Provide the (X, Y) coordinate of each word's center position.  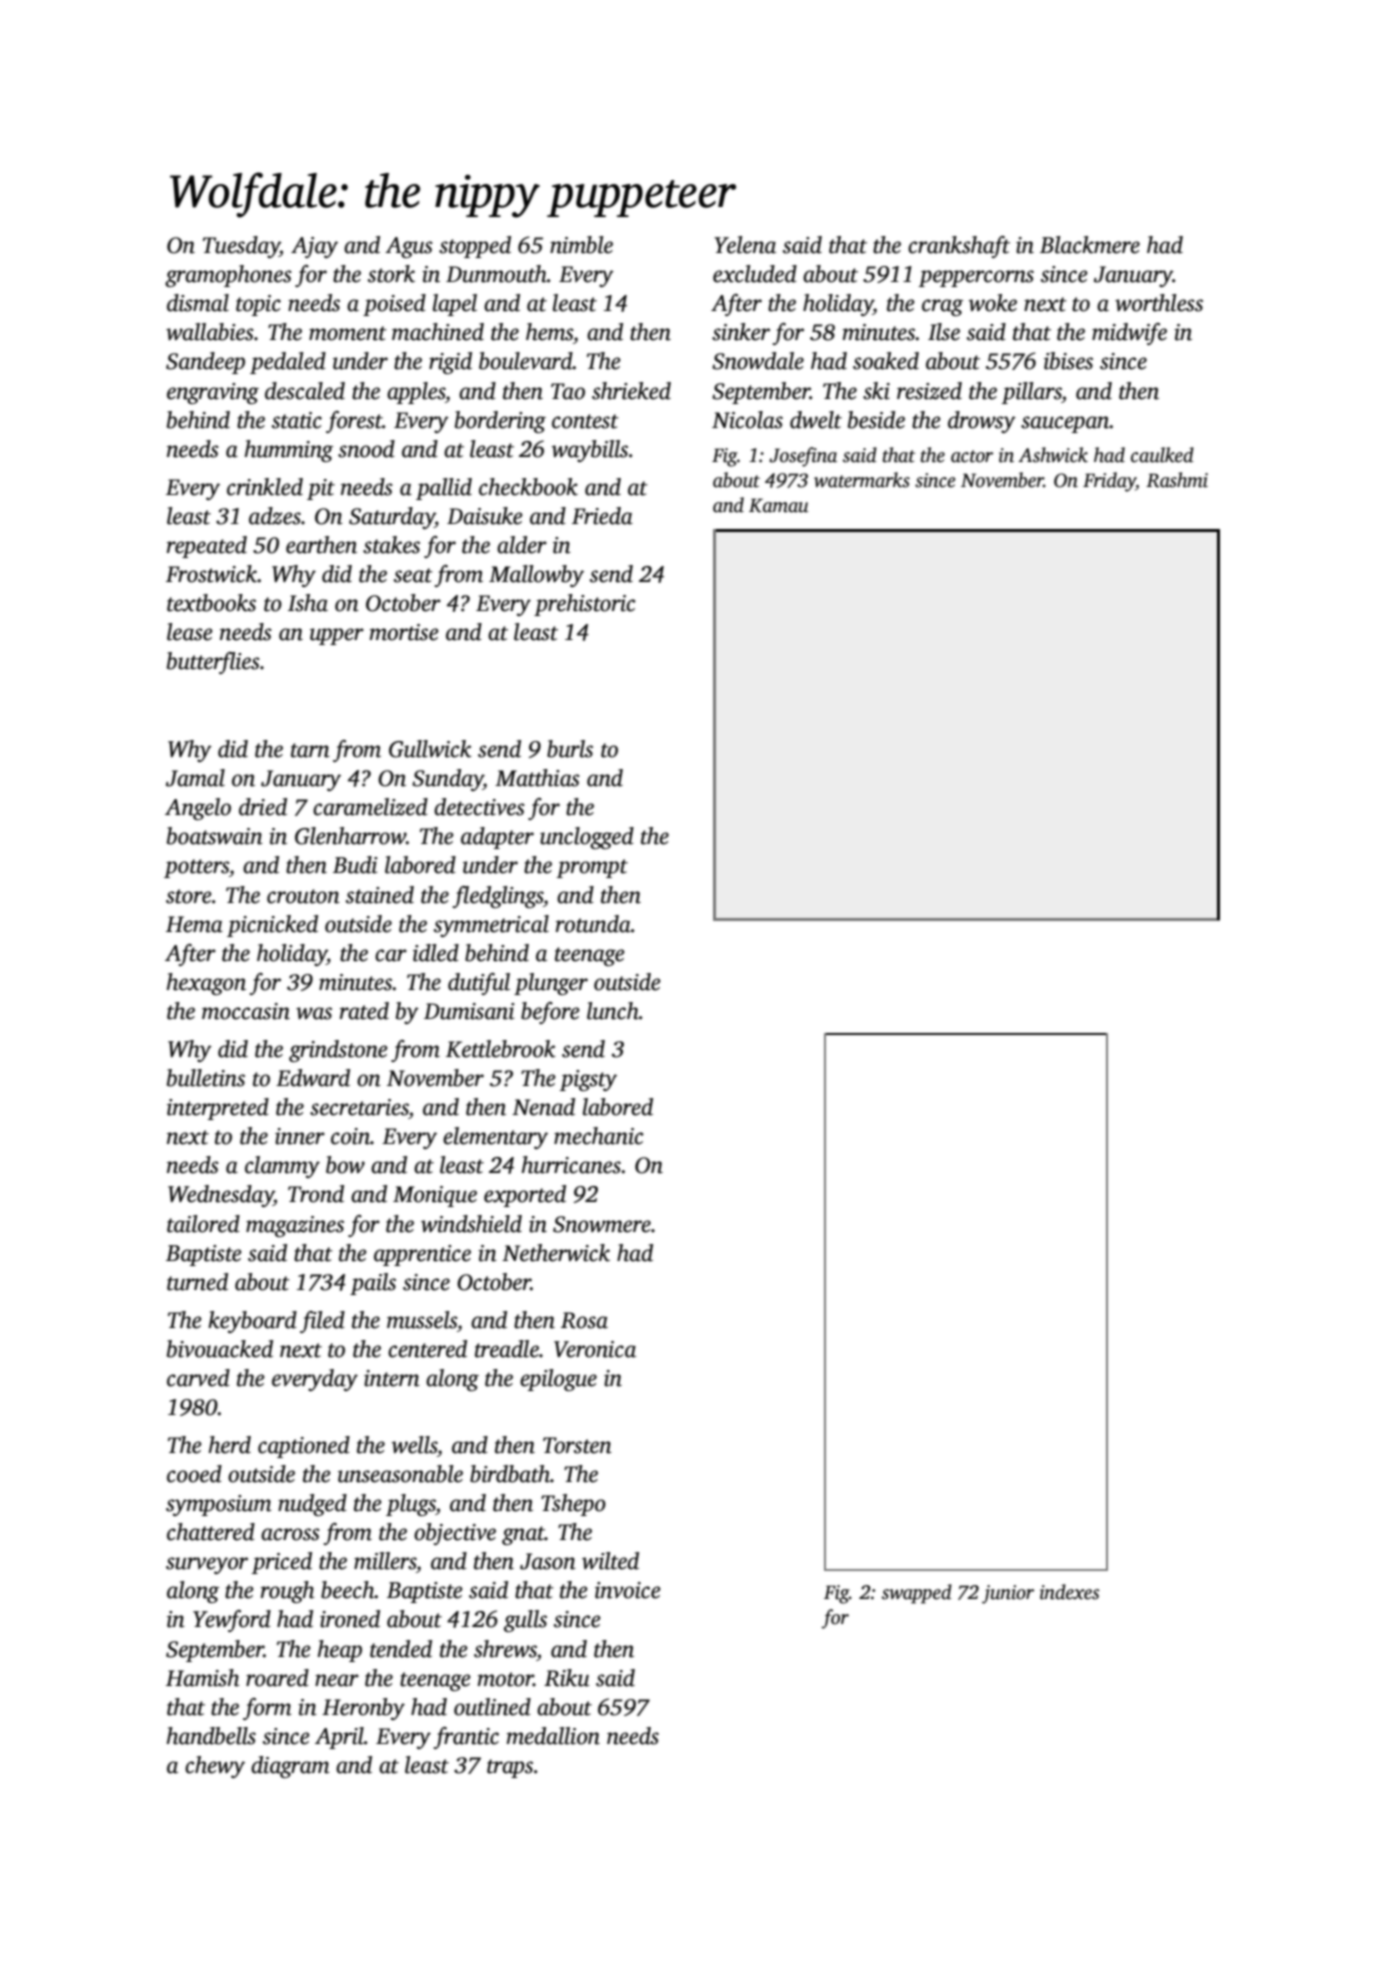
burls (570, 749)
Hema (194, 924)
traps (510, 1768)
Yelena (745, 245)
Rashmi (1177, 480)
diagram (290, 1767)
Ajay (314, 247)
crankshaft (959, 247)
